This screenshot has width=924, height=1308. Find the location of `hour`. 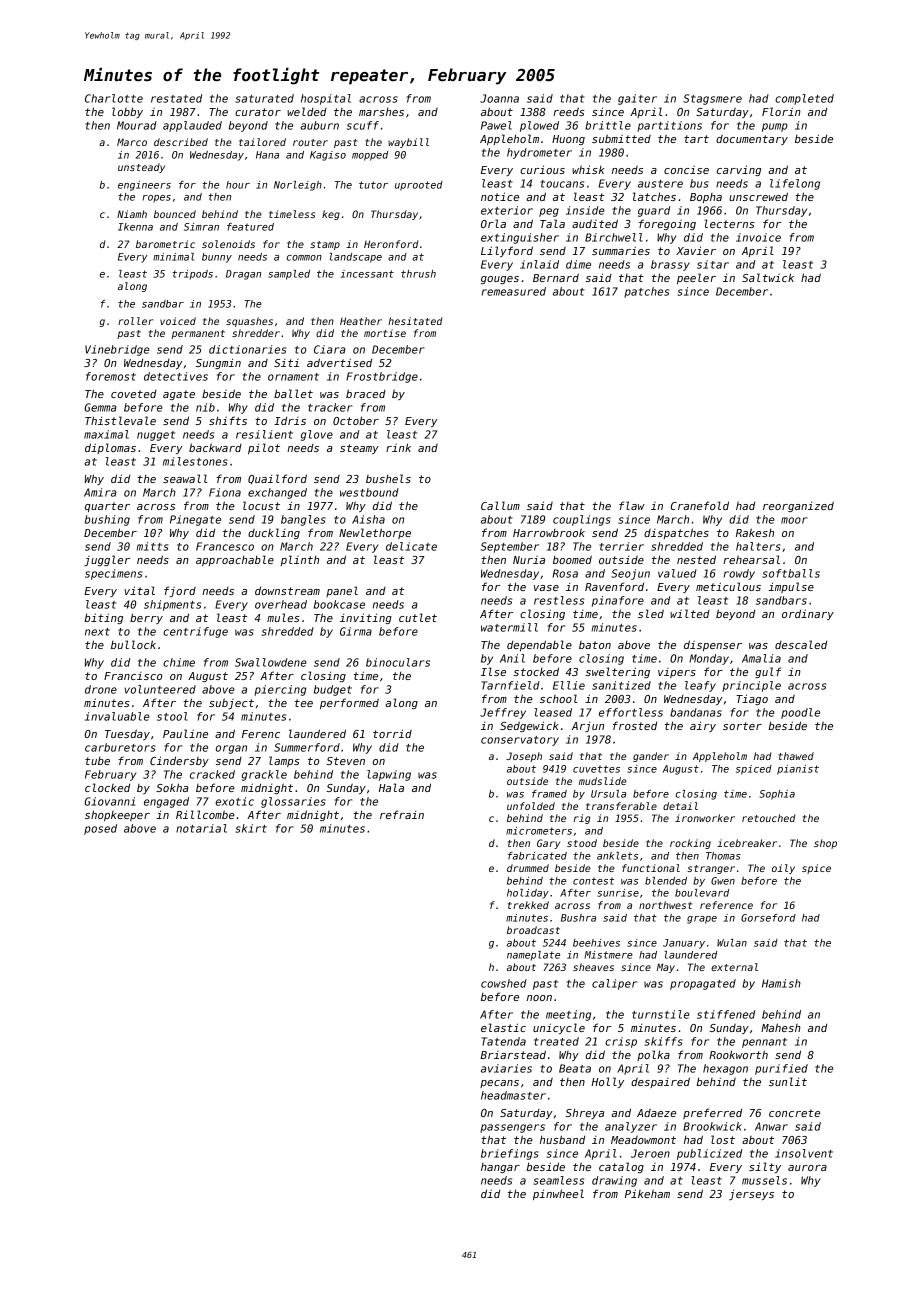

hour is located at coordinates (238, 185).
